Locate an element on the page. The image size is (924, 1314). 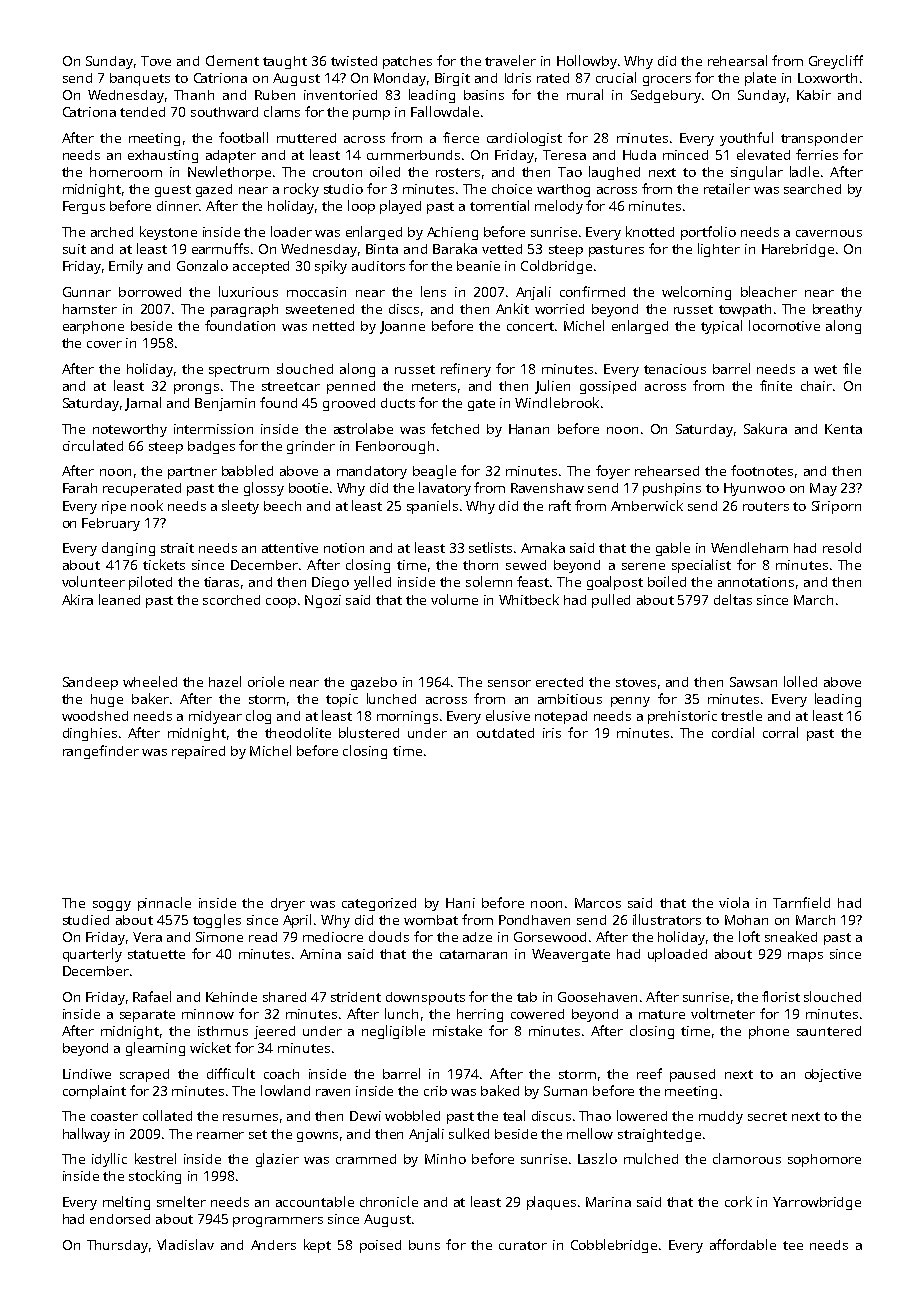
banquets is located at coordinates (140, 79).
